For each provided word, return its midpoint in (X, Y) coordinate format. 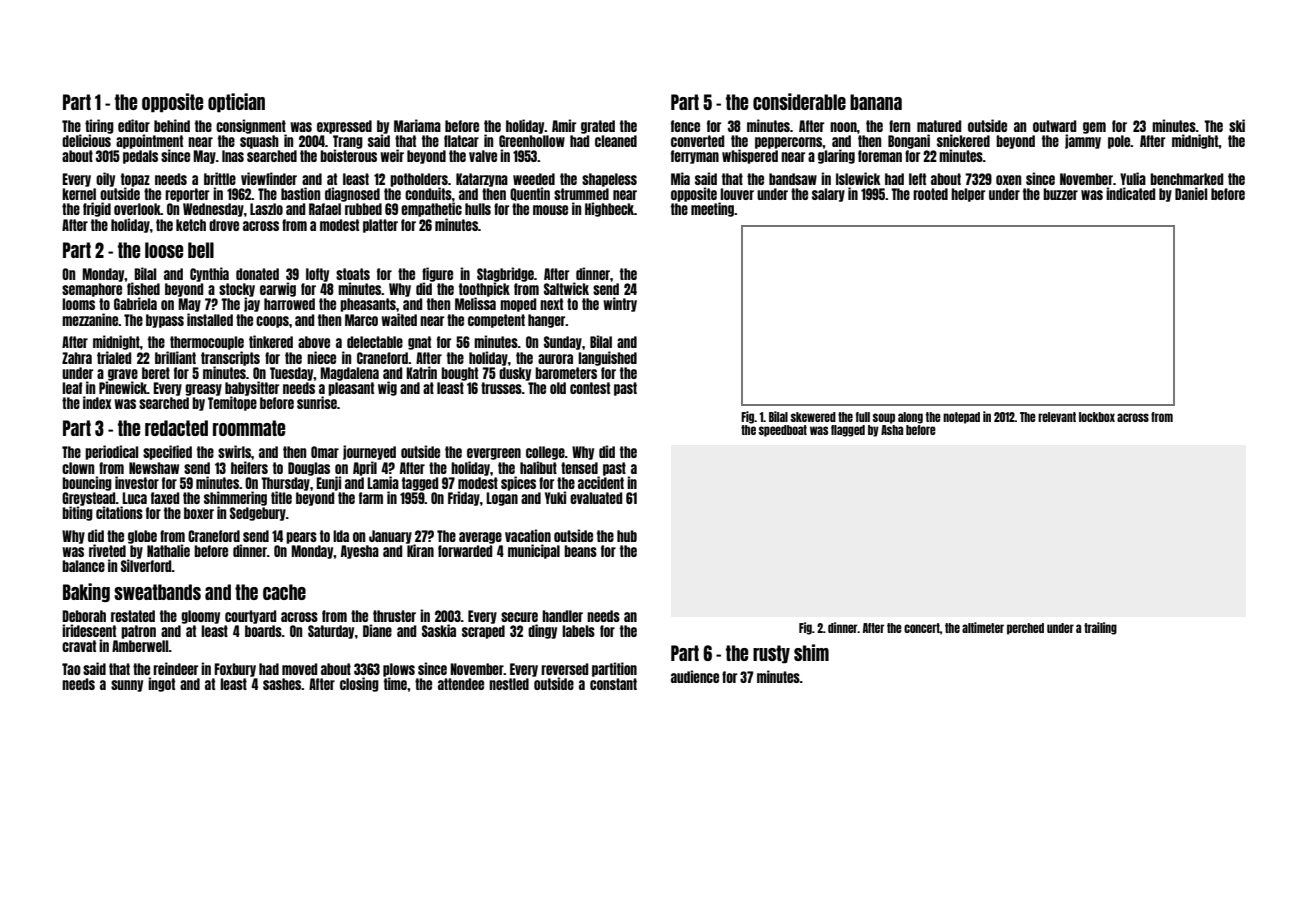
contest (590, 388)
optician (236, 102)
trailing (1100, 628)
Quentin (530, 194)
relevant (1057, 417)
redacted (176, 428)
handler (562, 616)
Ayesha (360, 552)
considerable (799, 101)
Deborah (84, 616)
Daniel (1191, 193)
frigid (97, 209)
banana (876, 102)
